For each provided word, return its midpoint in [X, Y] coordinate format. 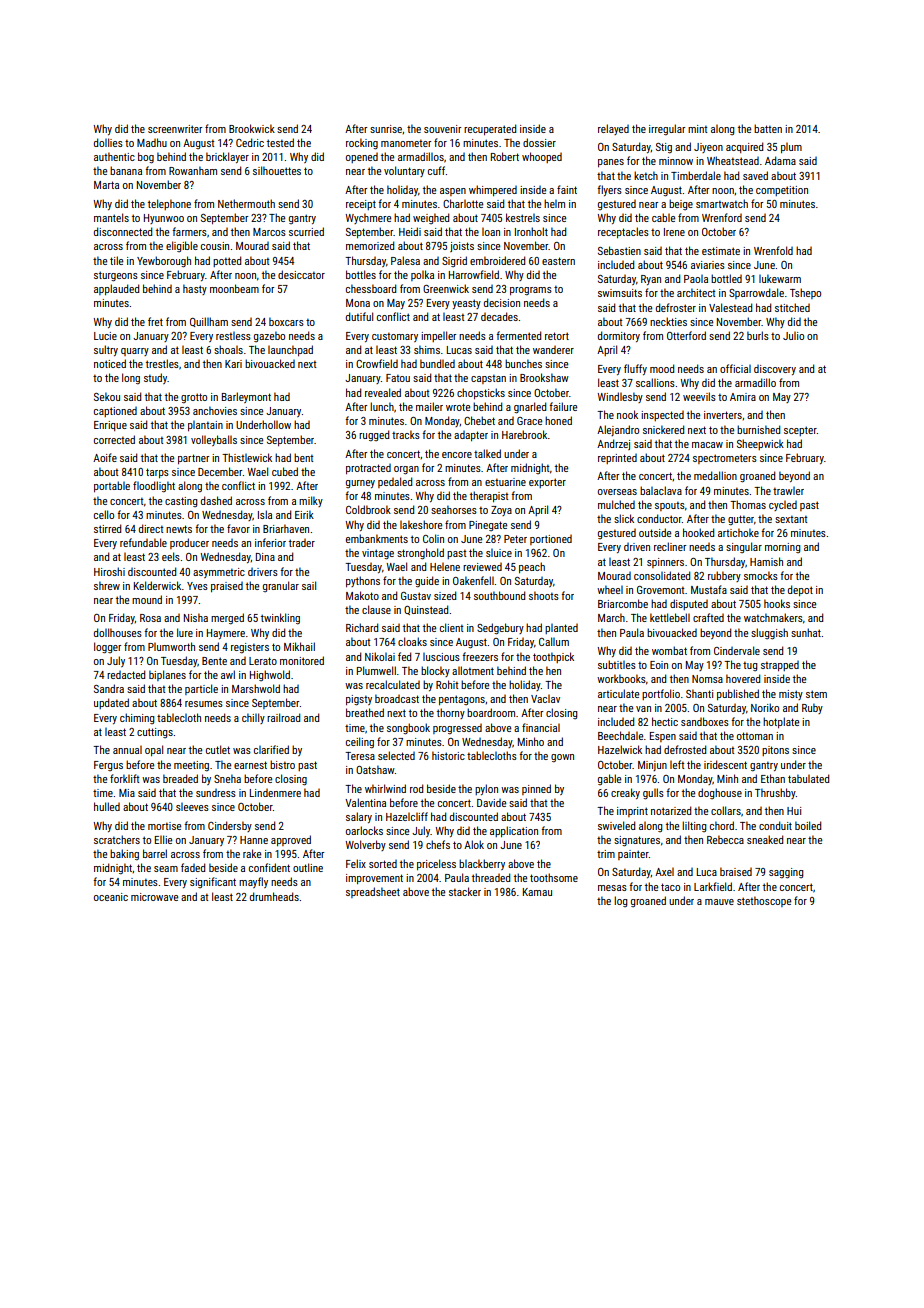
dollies [108, 142]
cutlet [218, 749]
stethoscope [764, 901]
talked [487, 453]
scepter [800, 431]
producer [189, 543]
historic [448, 755]
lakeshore [421, 524]
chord [722, 825]
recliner [670, 546]
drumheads [274, 896]
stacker [465, 891]
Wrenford [722, 217]
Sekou [107, 396]
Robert [505, 156]
